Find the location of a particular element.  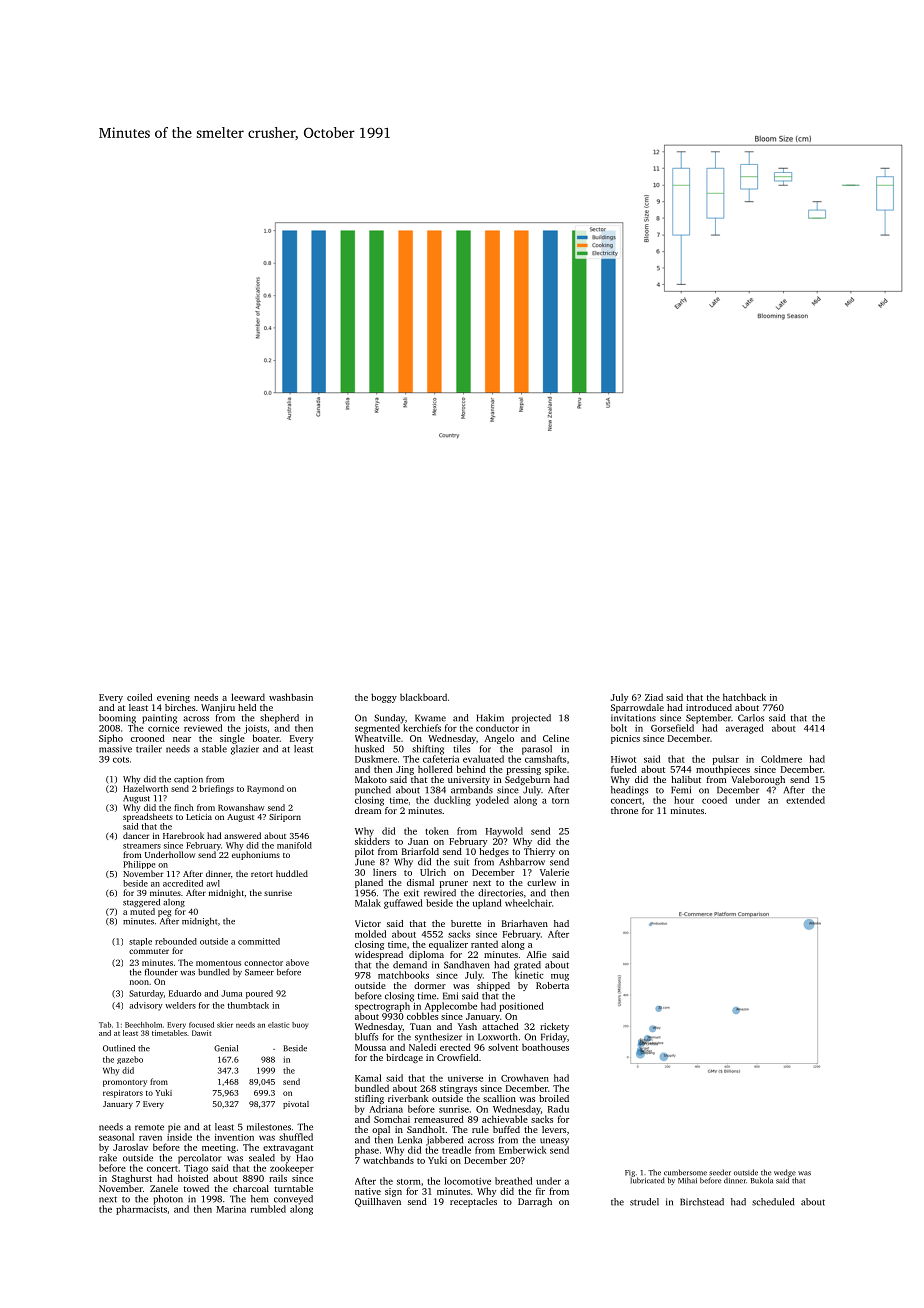

dream is located at coordinates (368, 810).
